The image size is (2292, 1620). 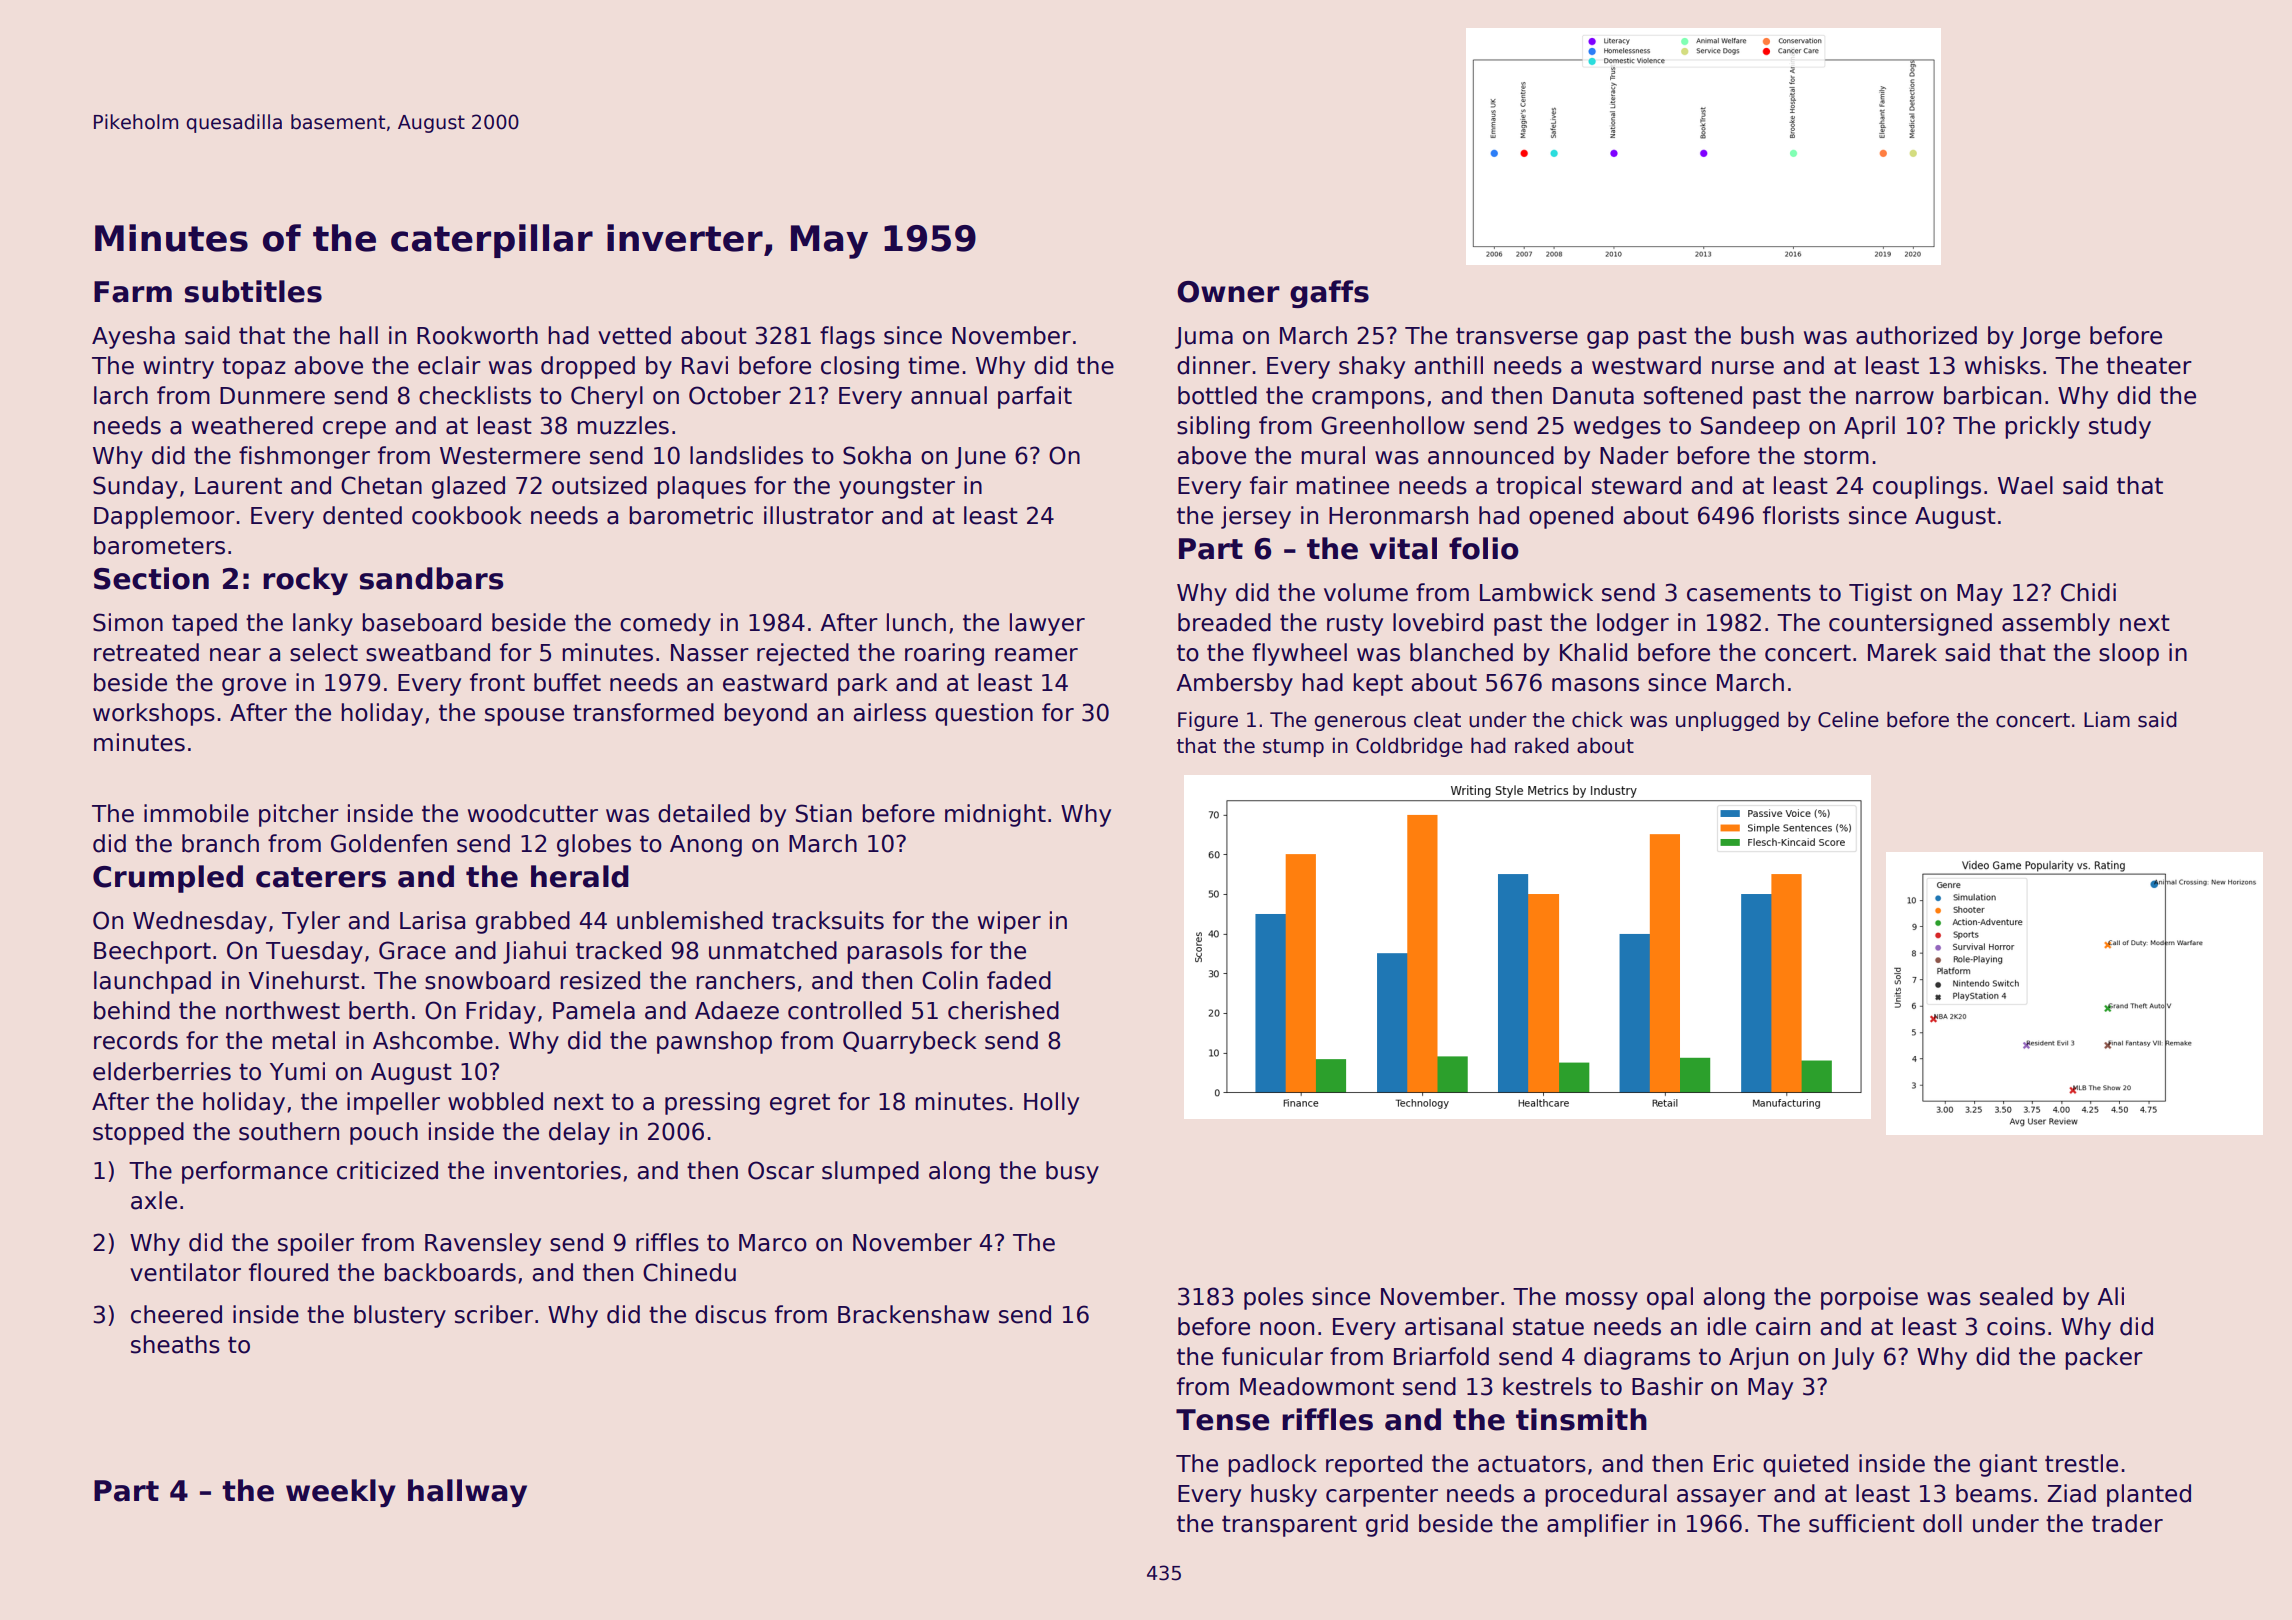 I want to click on busy, so click(x=1072, y=1172).
